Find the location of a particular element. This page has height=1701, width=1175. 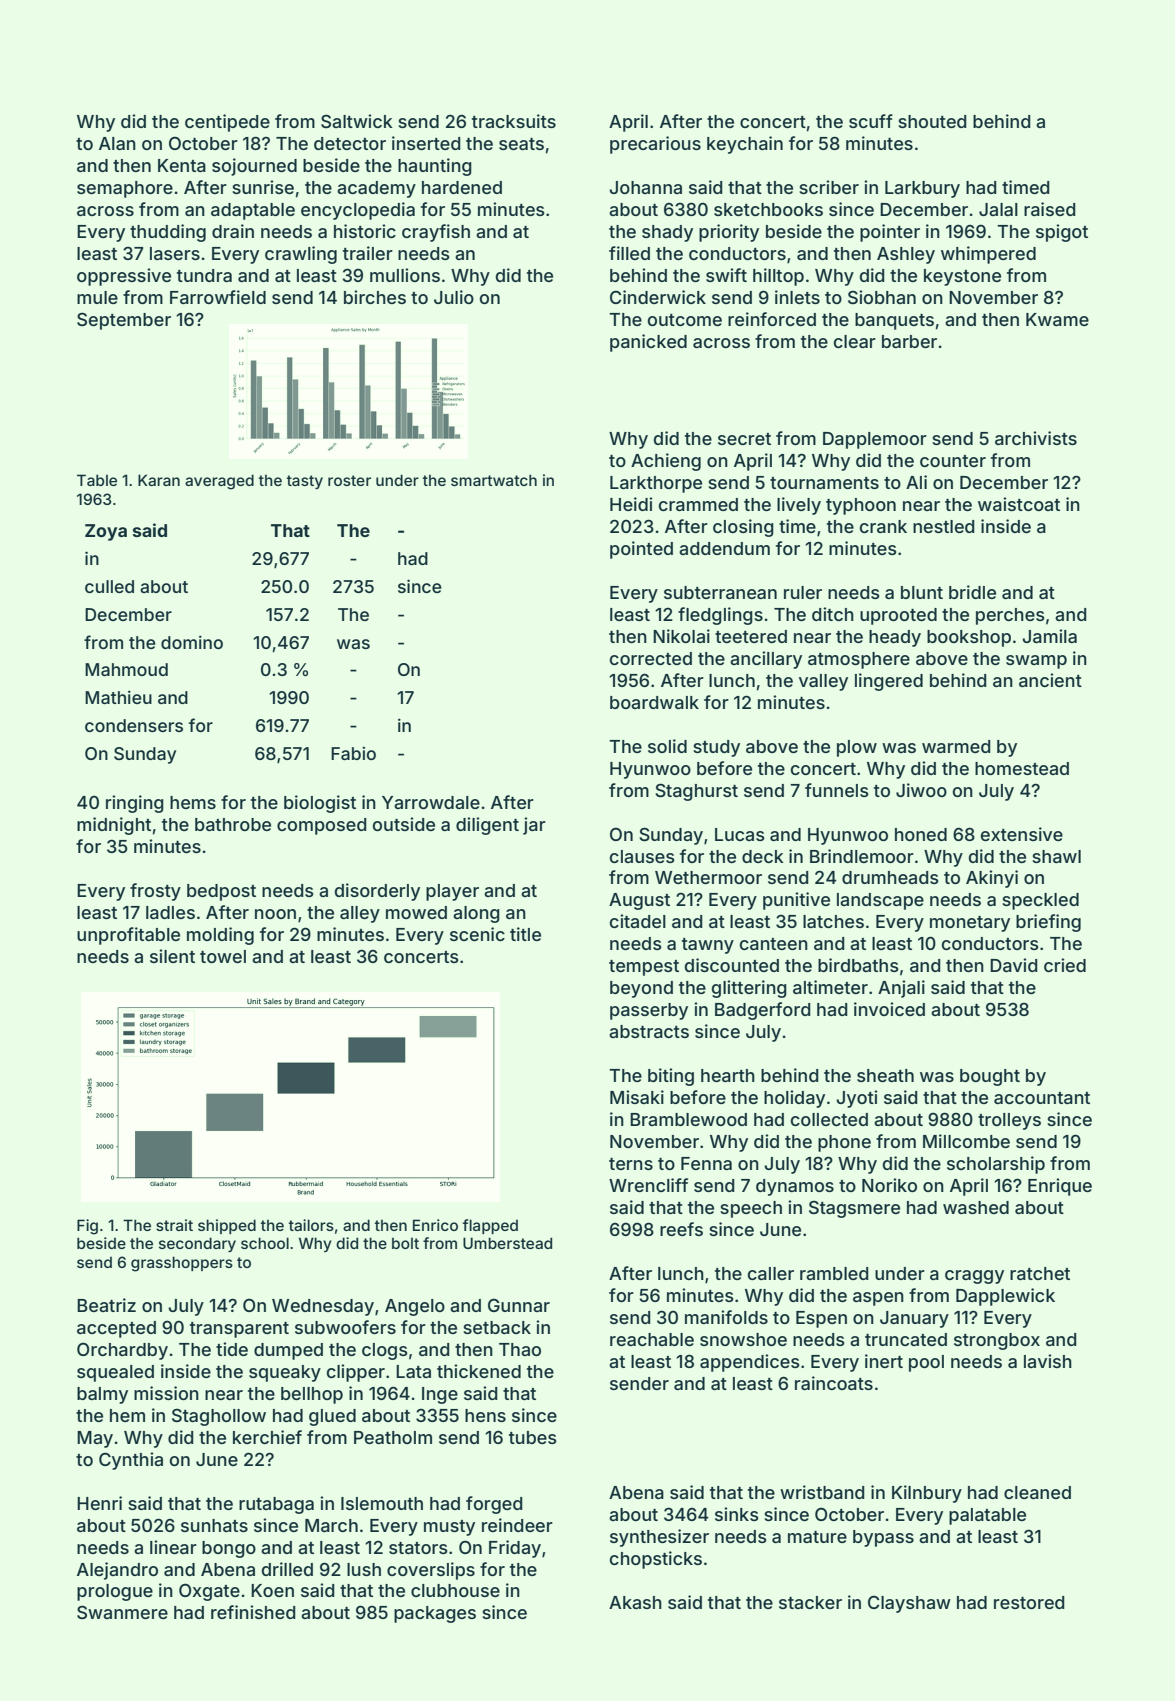

deck is located at coordinates (763, 856).
